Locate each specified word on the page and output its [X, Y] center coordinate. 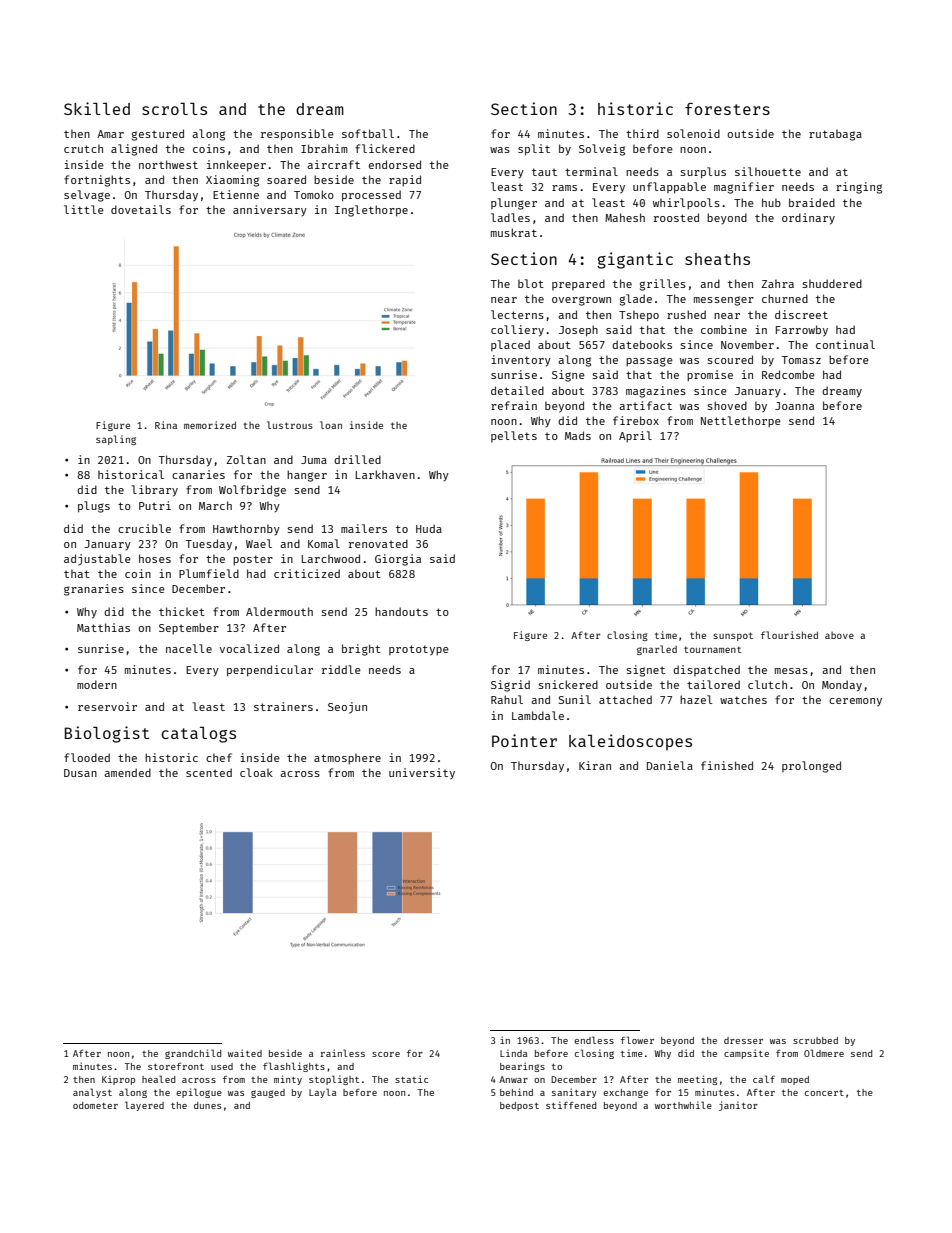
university [422, 774]
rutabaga [835, 135]
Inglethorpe [371, 211]
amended [127, 772]
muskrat [514, 232]
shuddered [832, 283]
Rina [166, 425]
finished [727, 765]
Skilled [97, 108]
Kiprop [118, 1080]
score [386, 1054]
